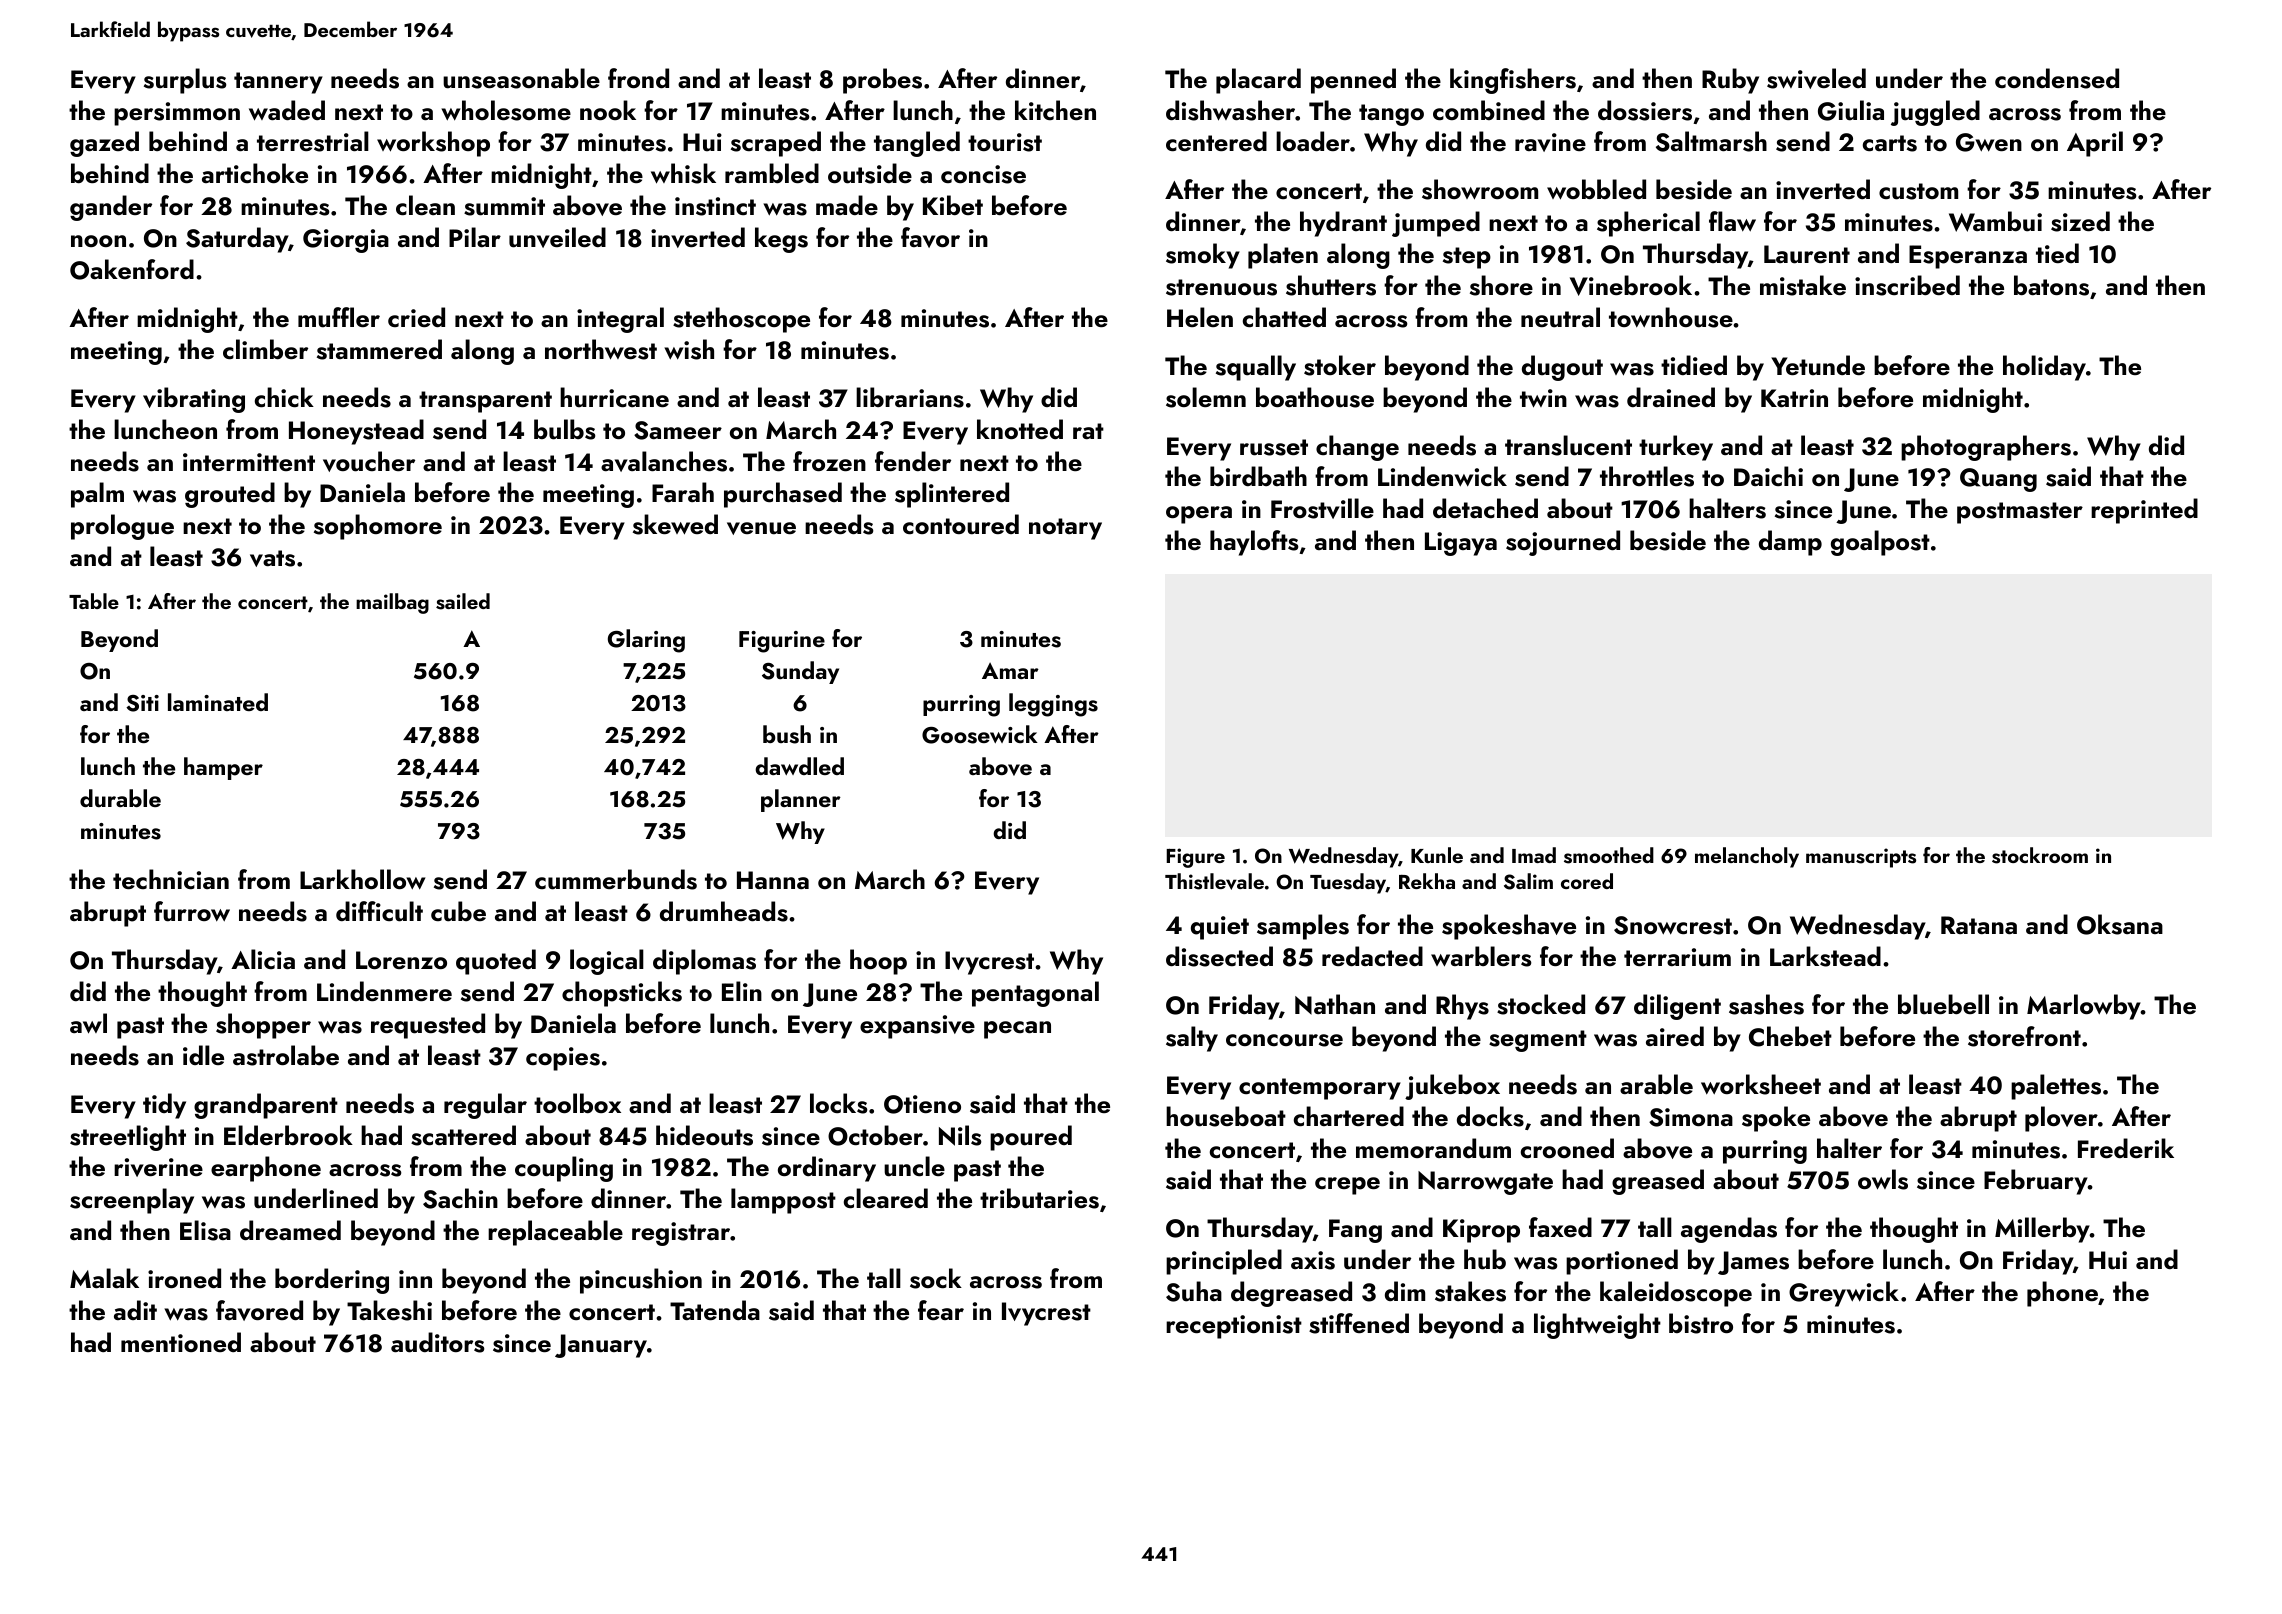  I want to click on condensed, so click(2057, 78).
